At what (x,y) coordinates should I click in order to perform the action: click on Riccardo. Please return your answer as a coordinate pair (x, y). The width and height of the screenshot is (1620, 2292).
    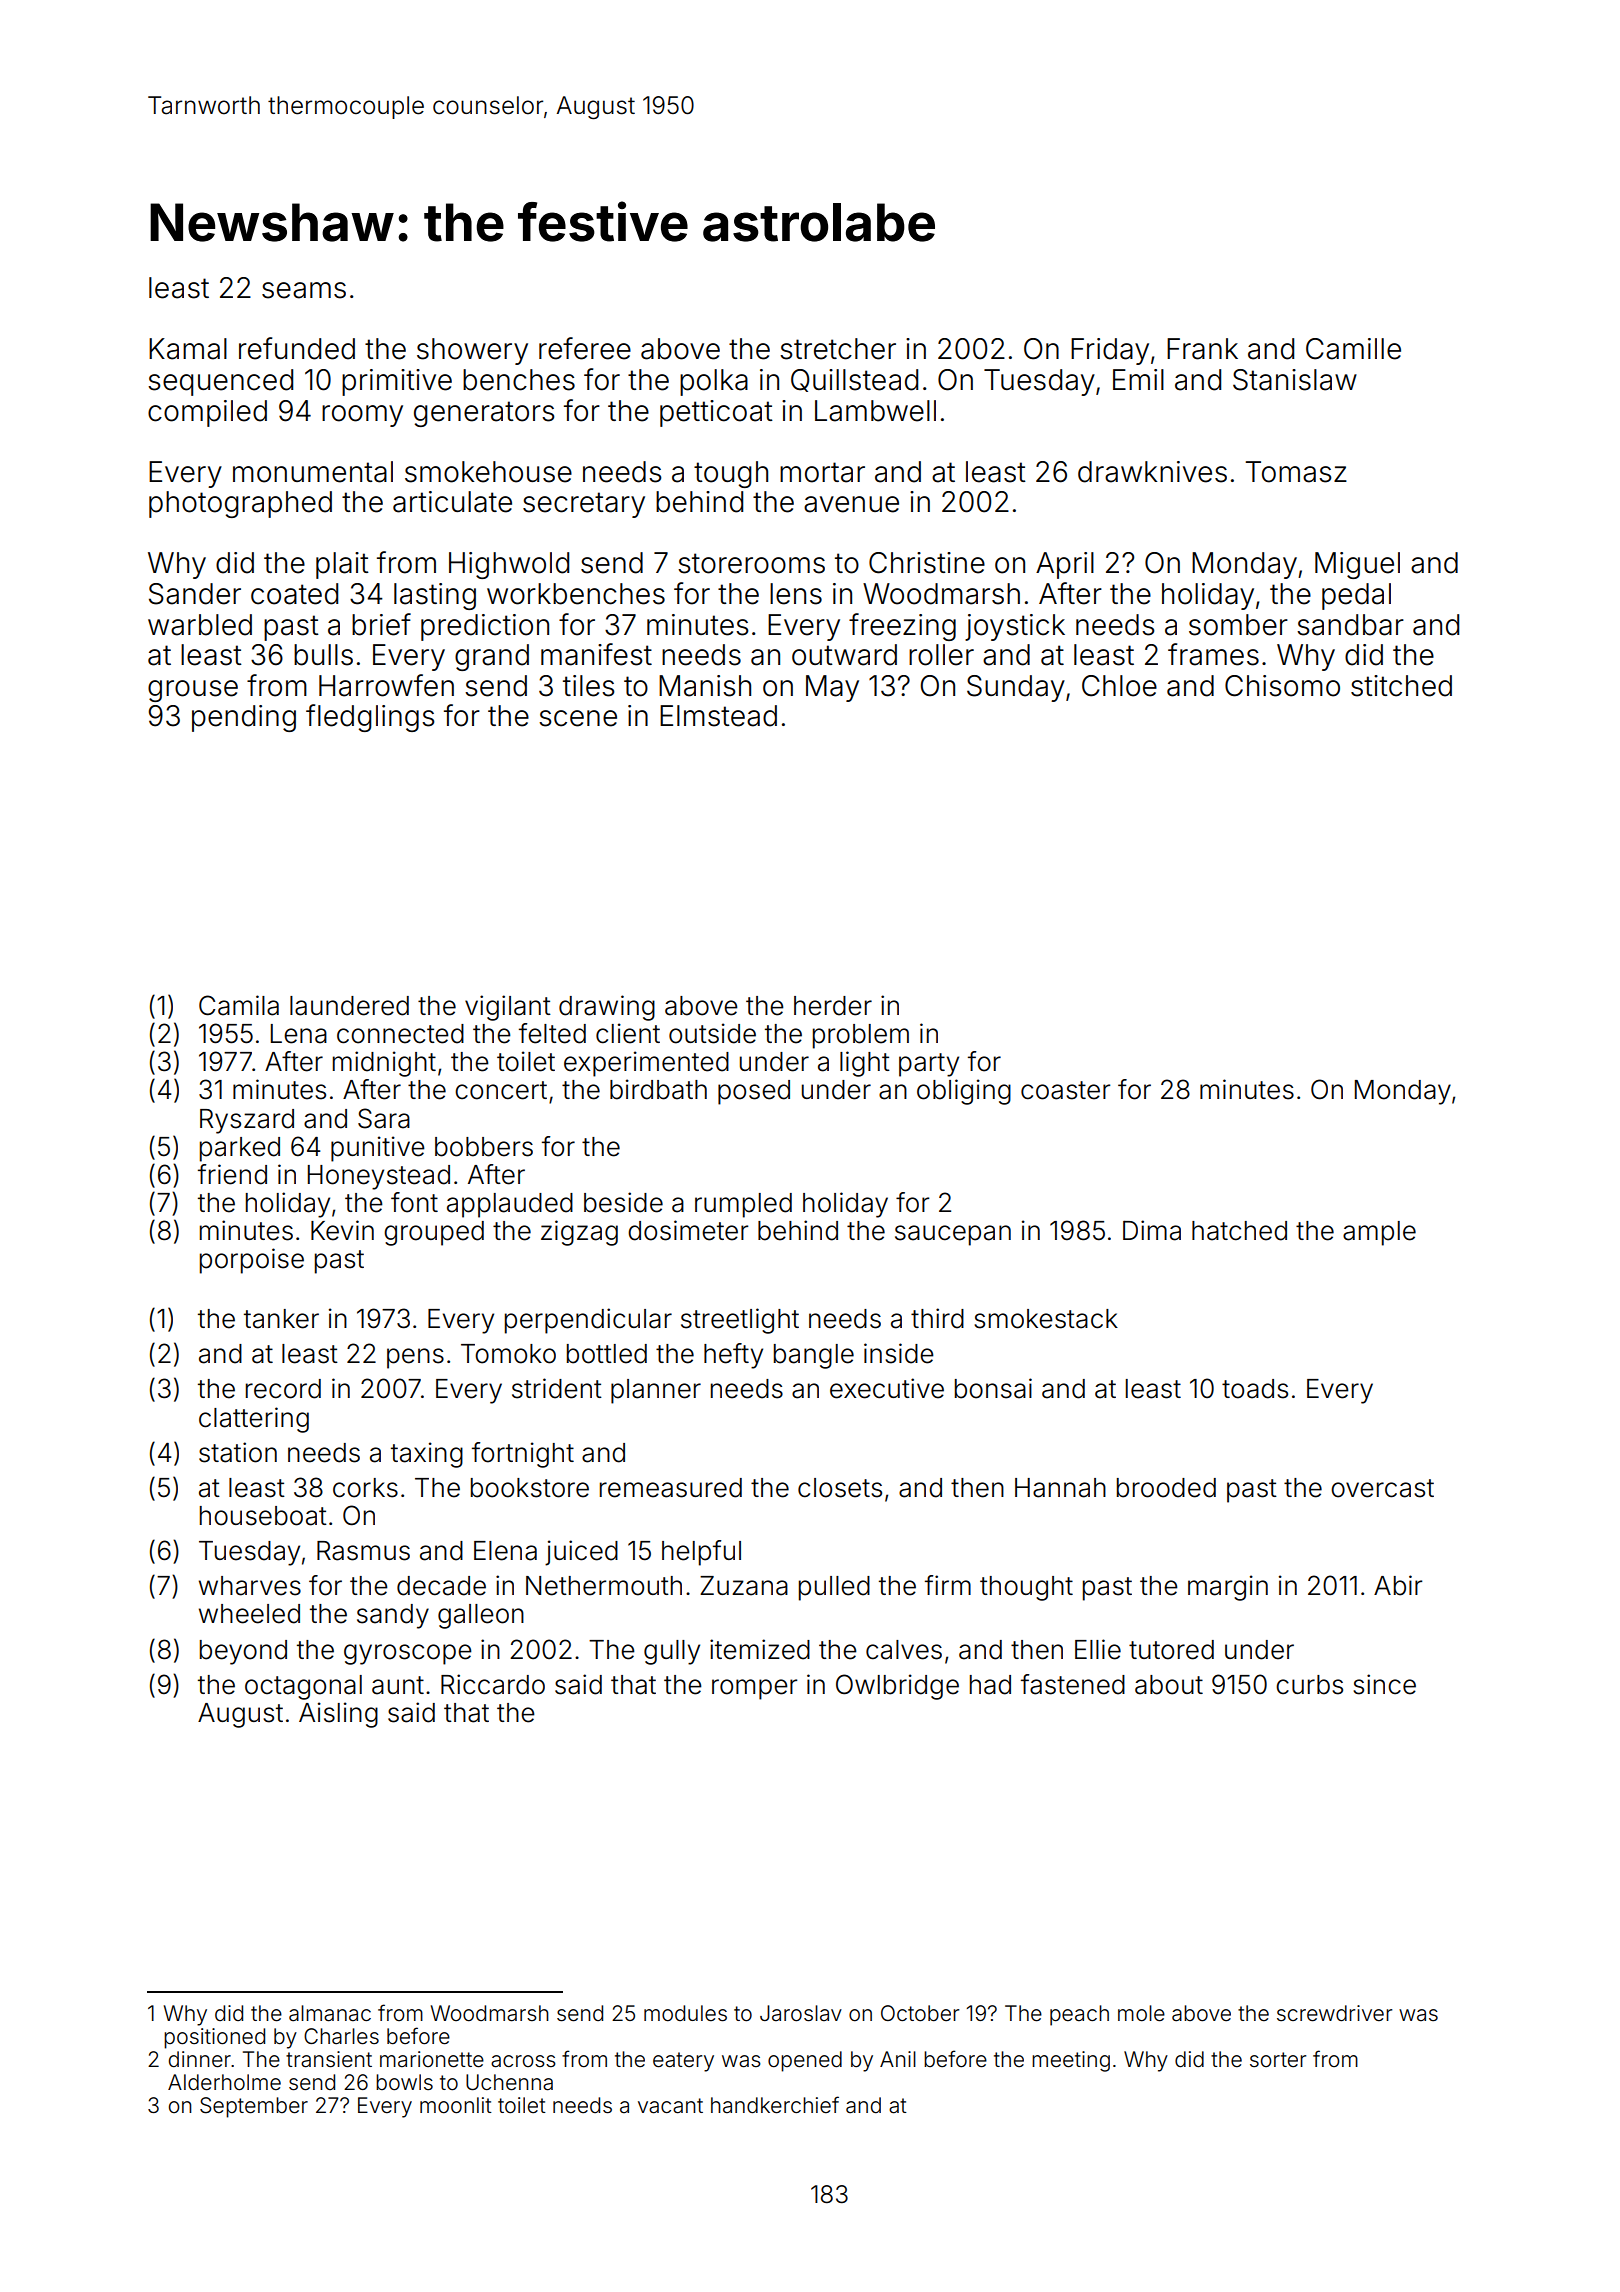
    Looking at the image, I should click on (493, 1684).
